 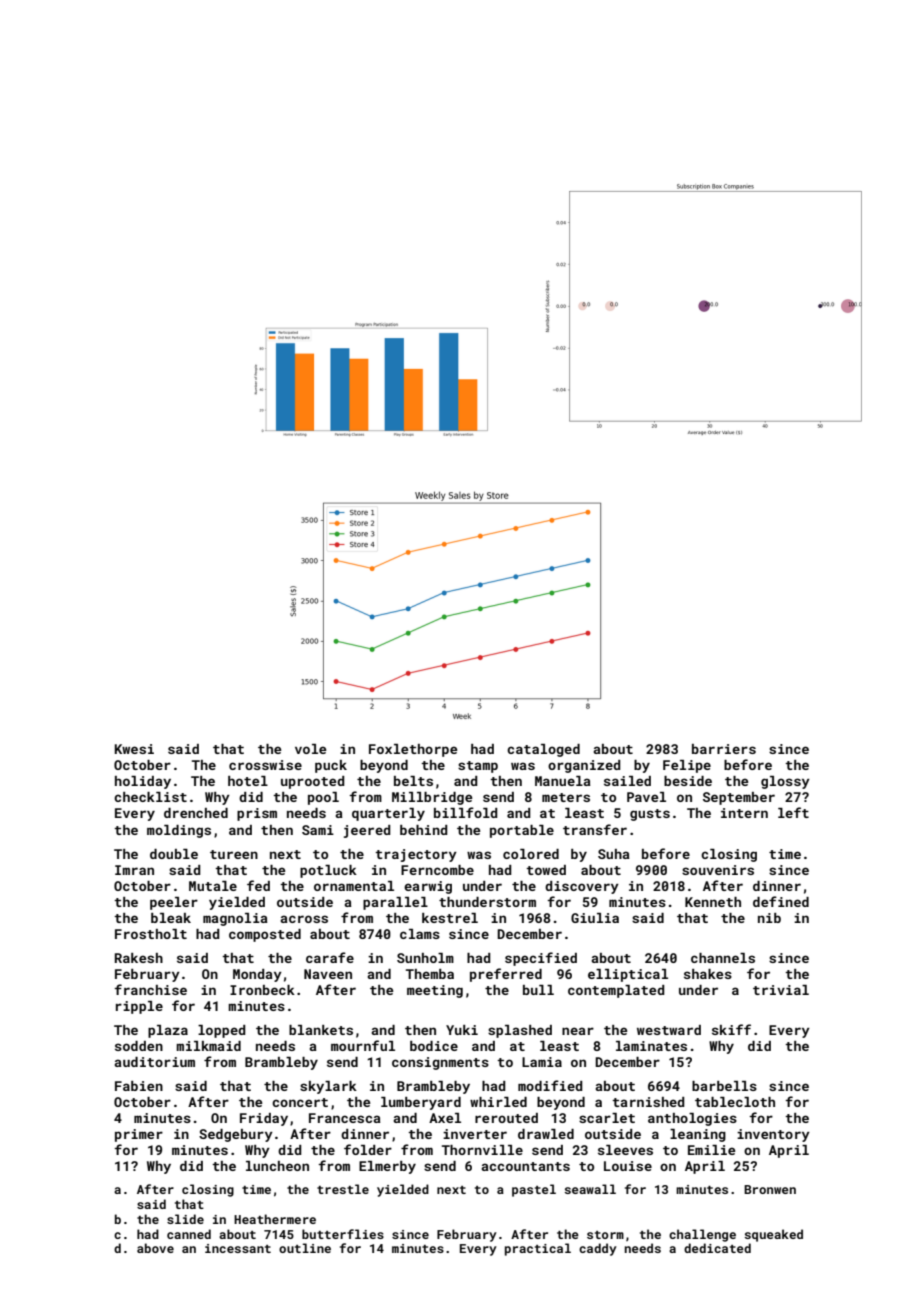 What do you see at coordinates (343, 1189) in the document?
I see `trestle` at bounding box center [343, 1189].
